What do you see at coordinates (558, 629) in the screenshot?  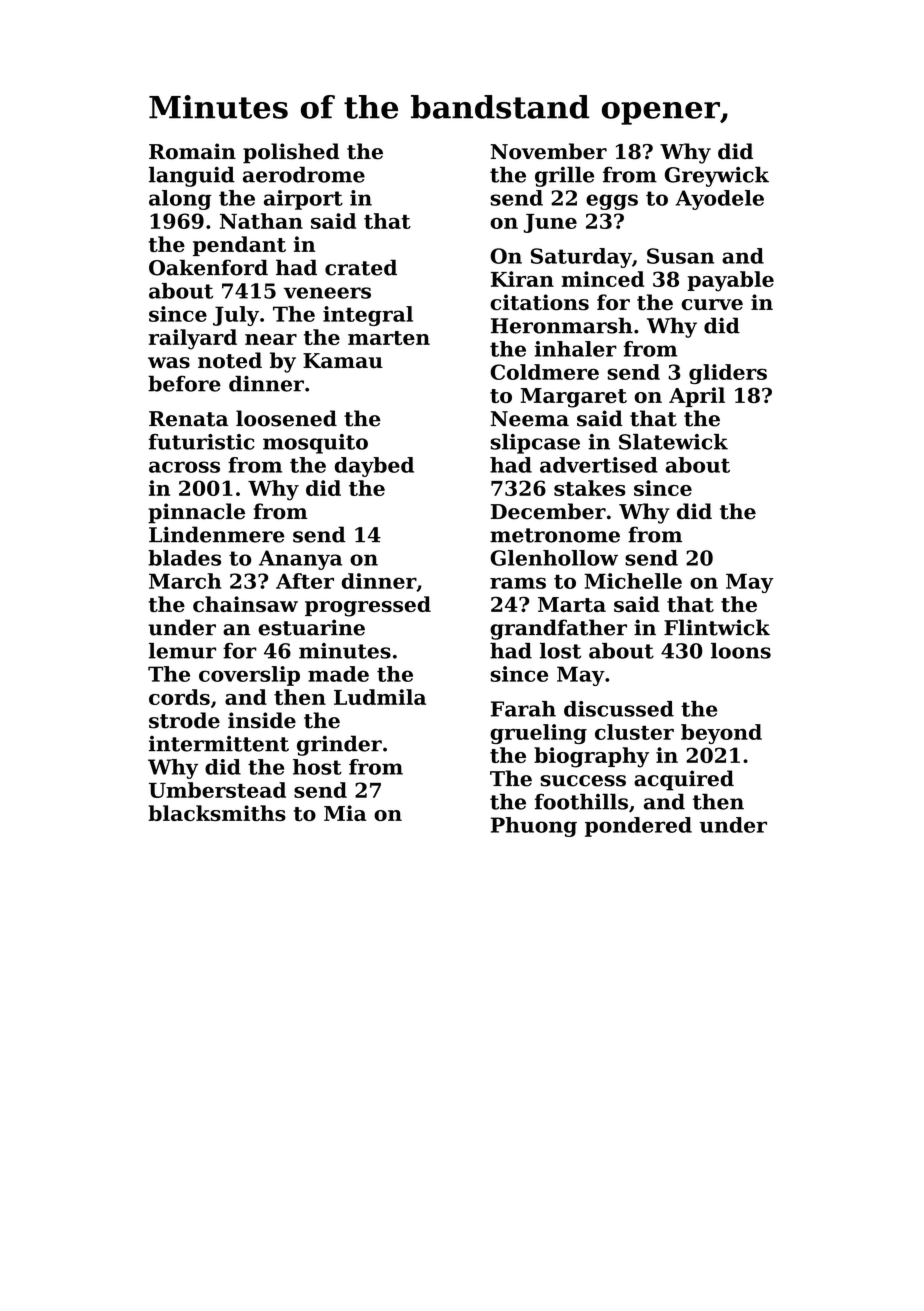 I see `grandfather` at bounding box center [558, 629].
